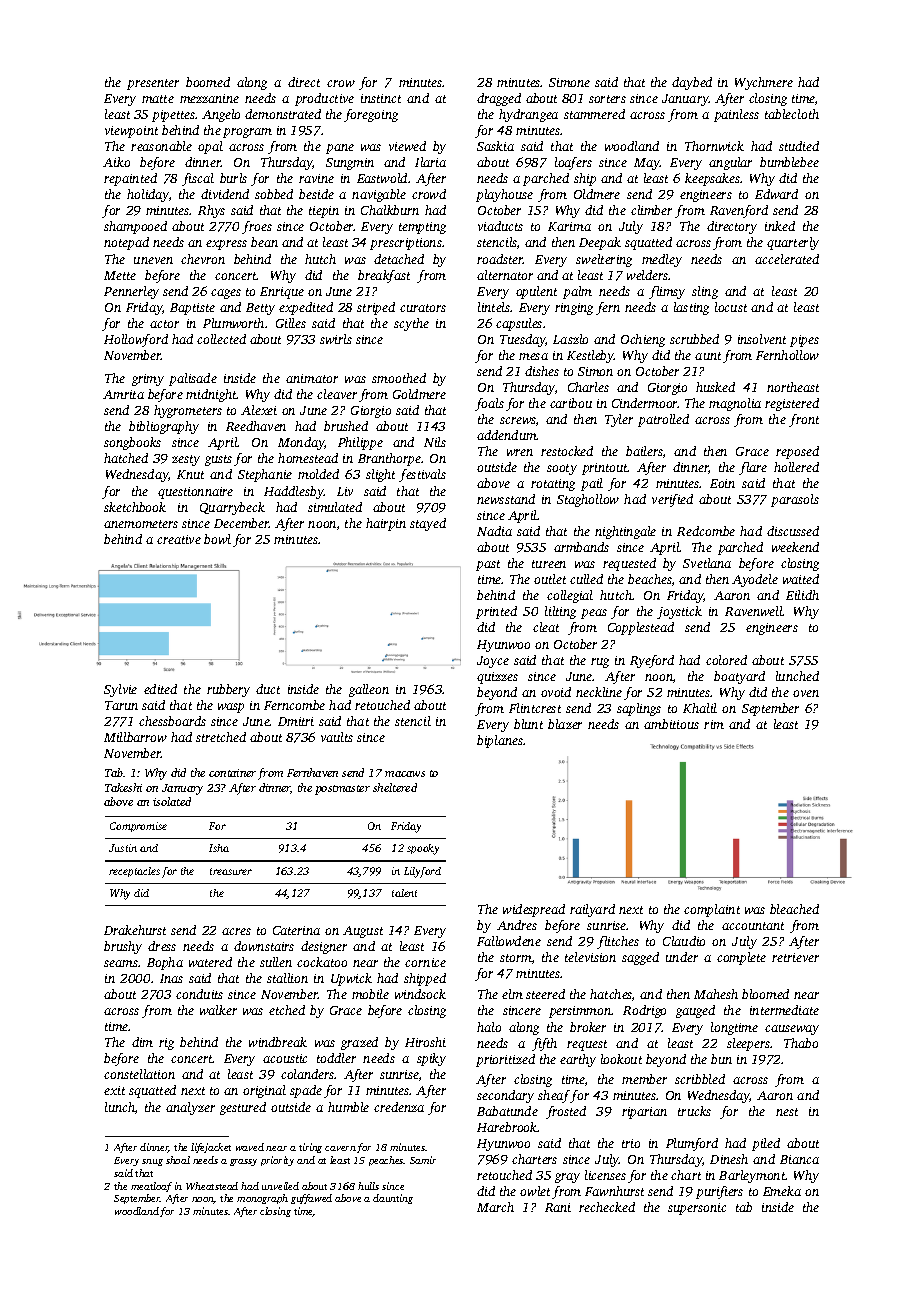  Describe the element at coordinates (715, 387) in the screenshot. I see `husked` at that location.
